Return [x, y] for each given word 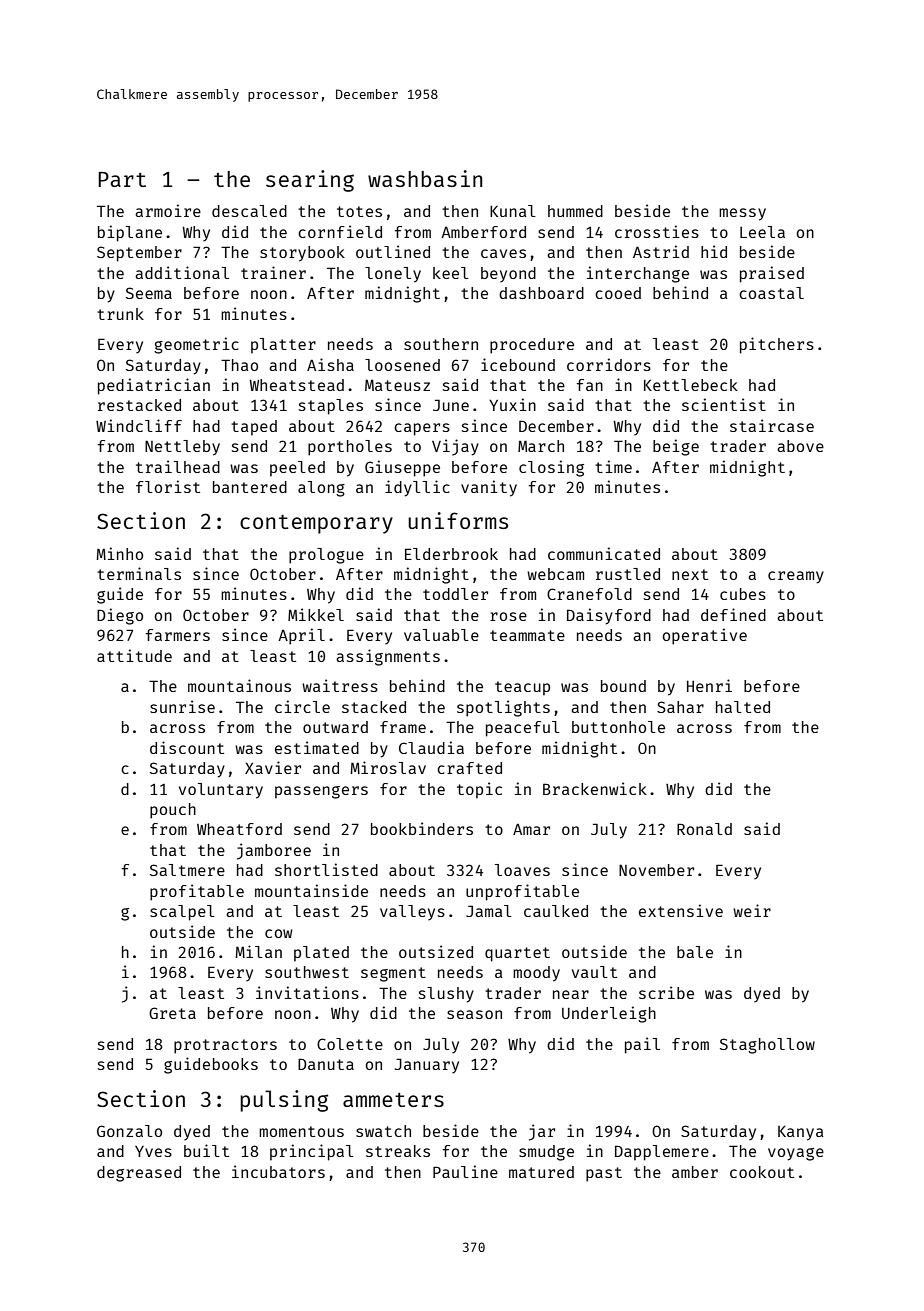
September [139, 254]
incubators [278, 1171]
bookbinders [422, 828]
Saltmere [187, 870]
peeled [297, 469]
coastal [771, 293]
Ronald [704, 829]
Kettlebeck [691, 385]
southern [441, 344]
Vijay [455, 447]
